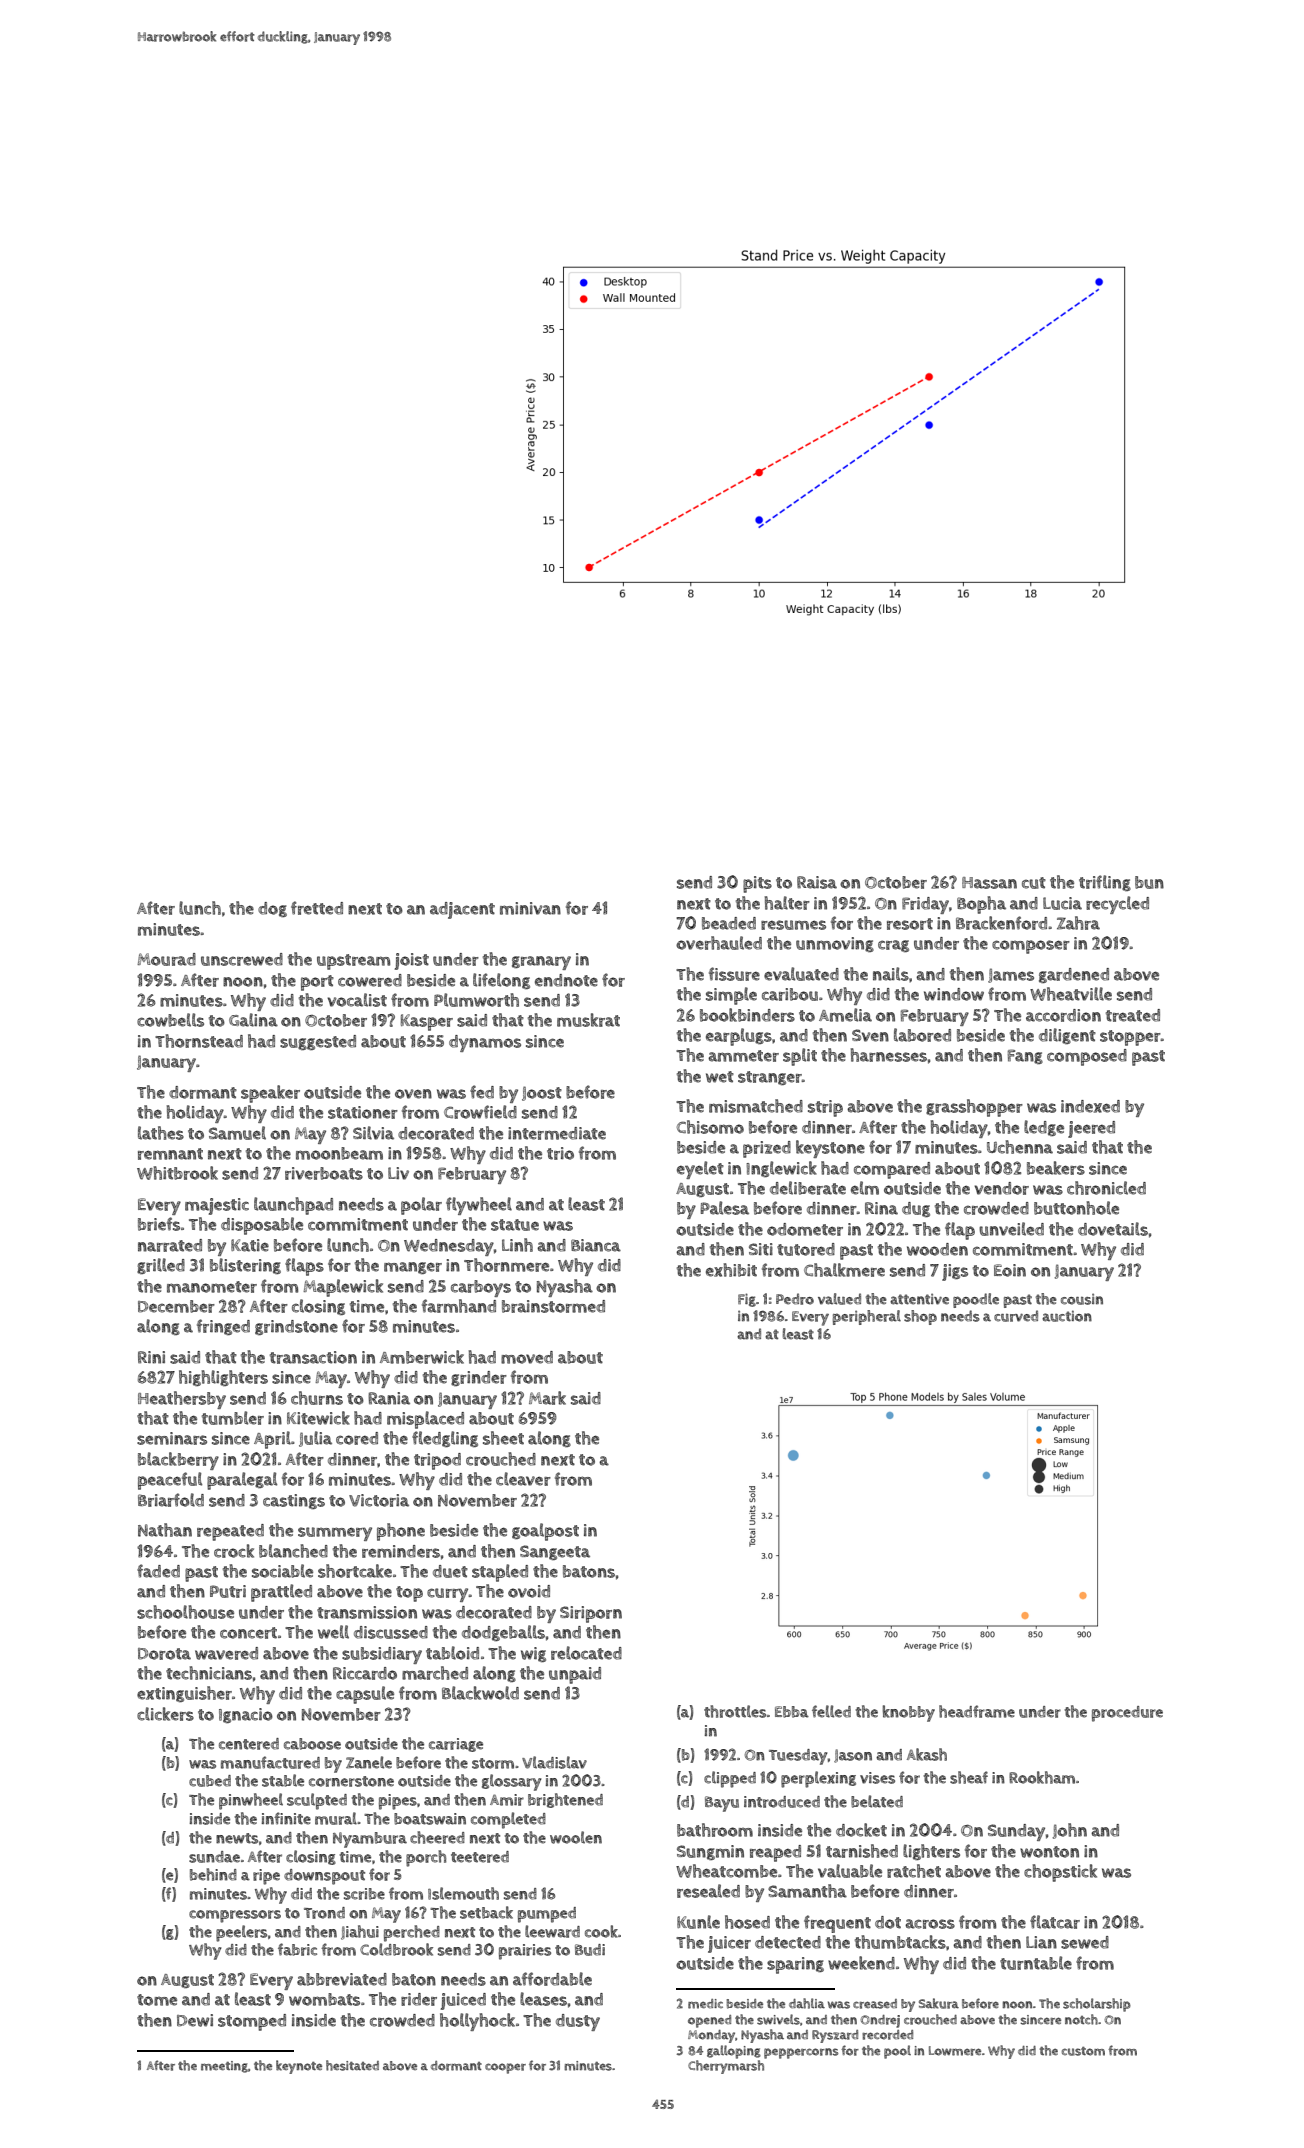 The height and width of the screenshot is (2148, 1304). Describe the element at coordinates (795, 1299) in the screenshot. I see `Pedro` at that location.
